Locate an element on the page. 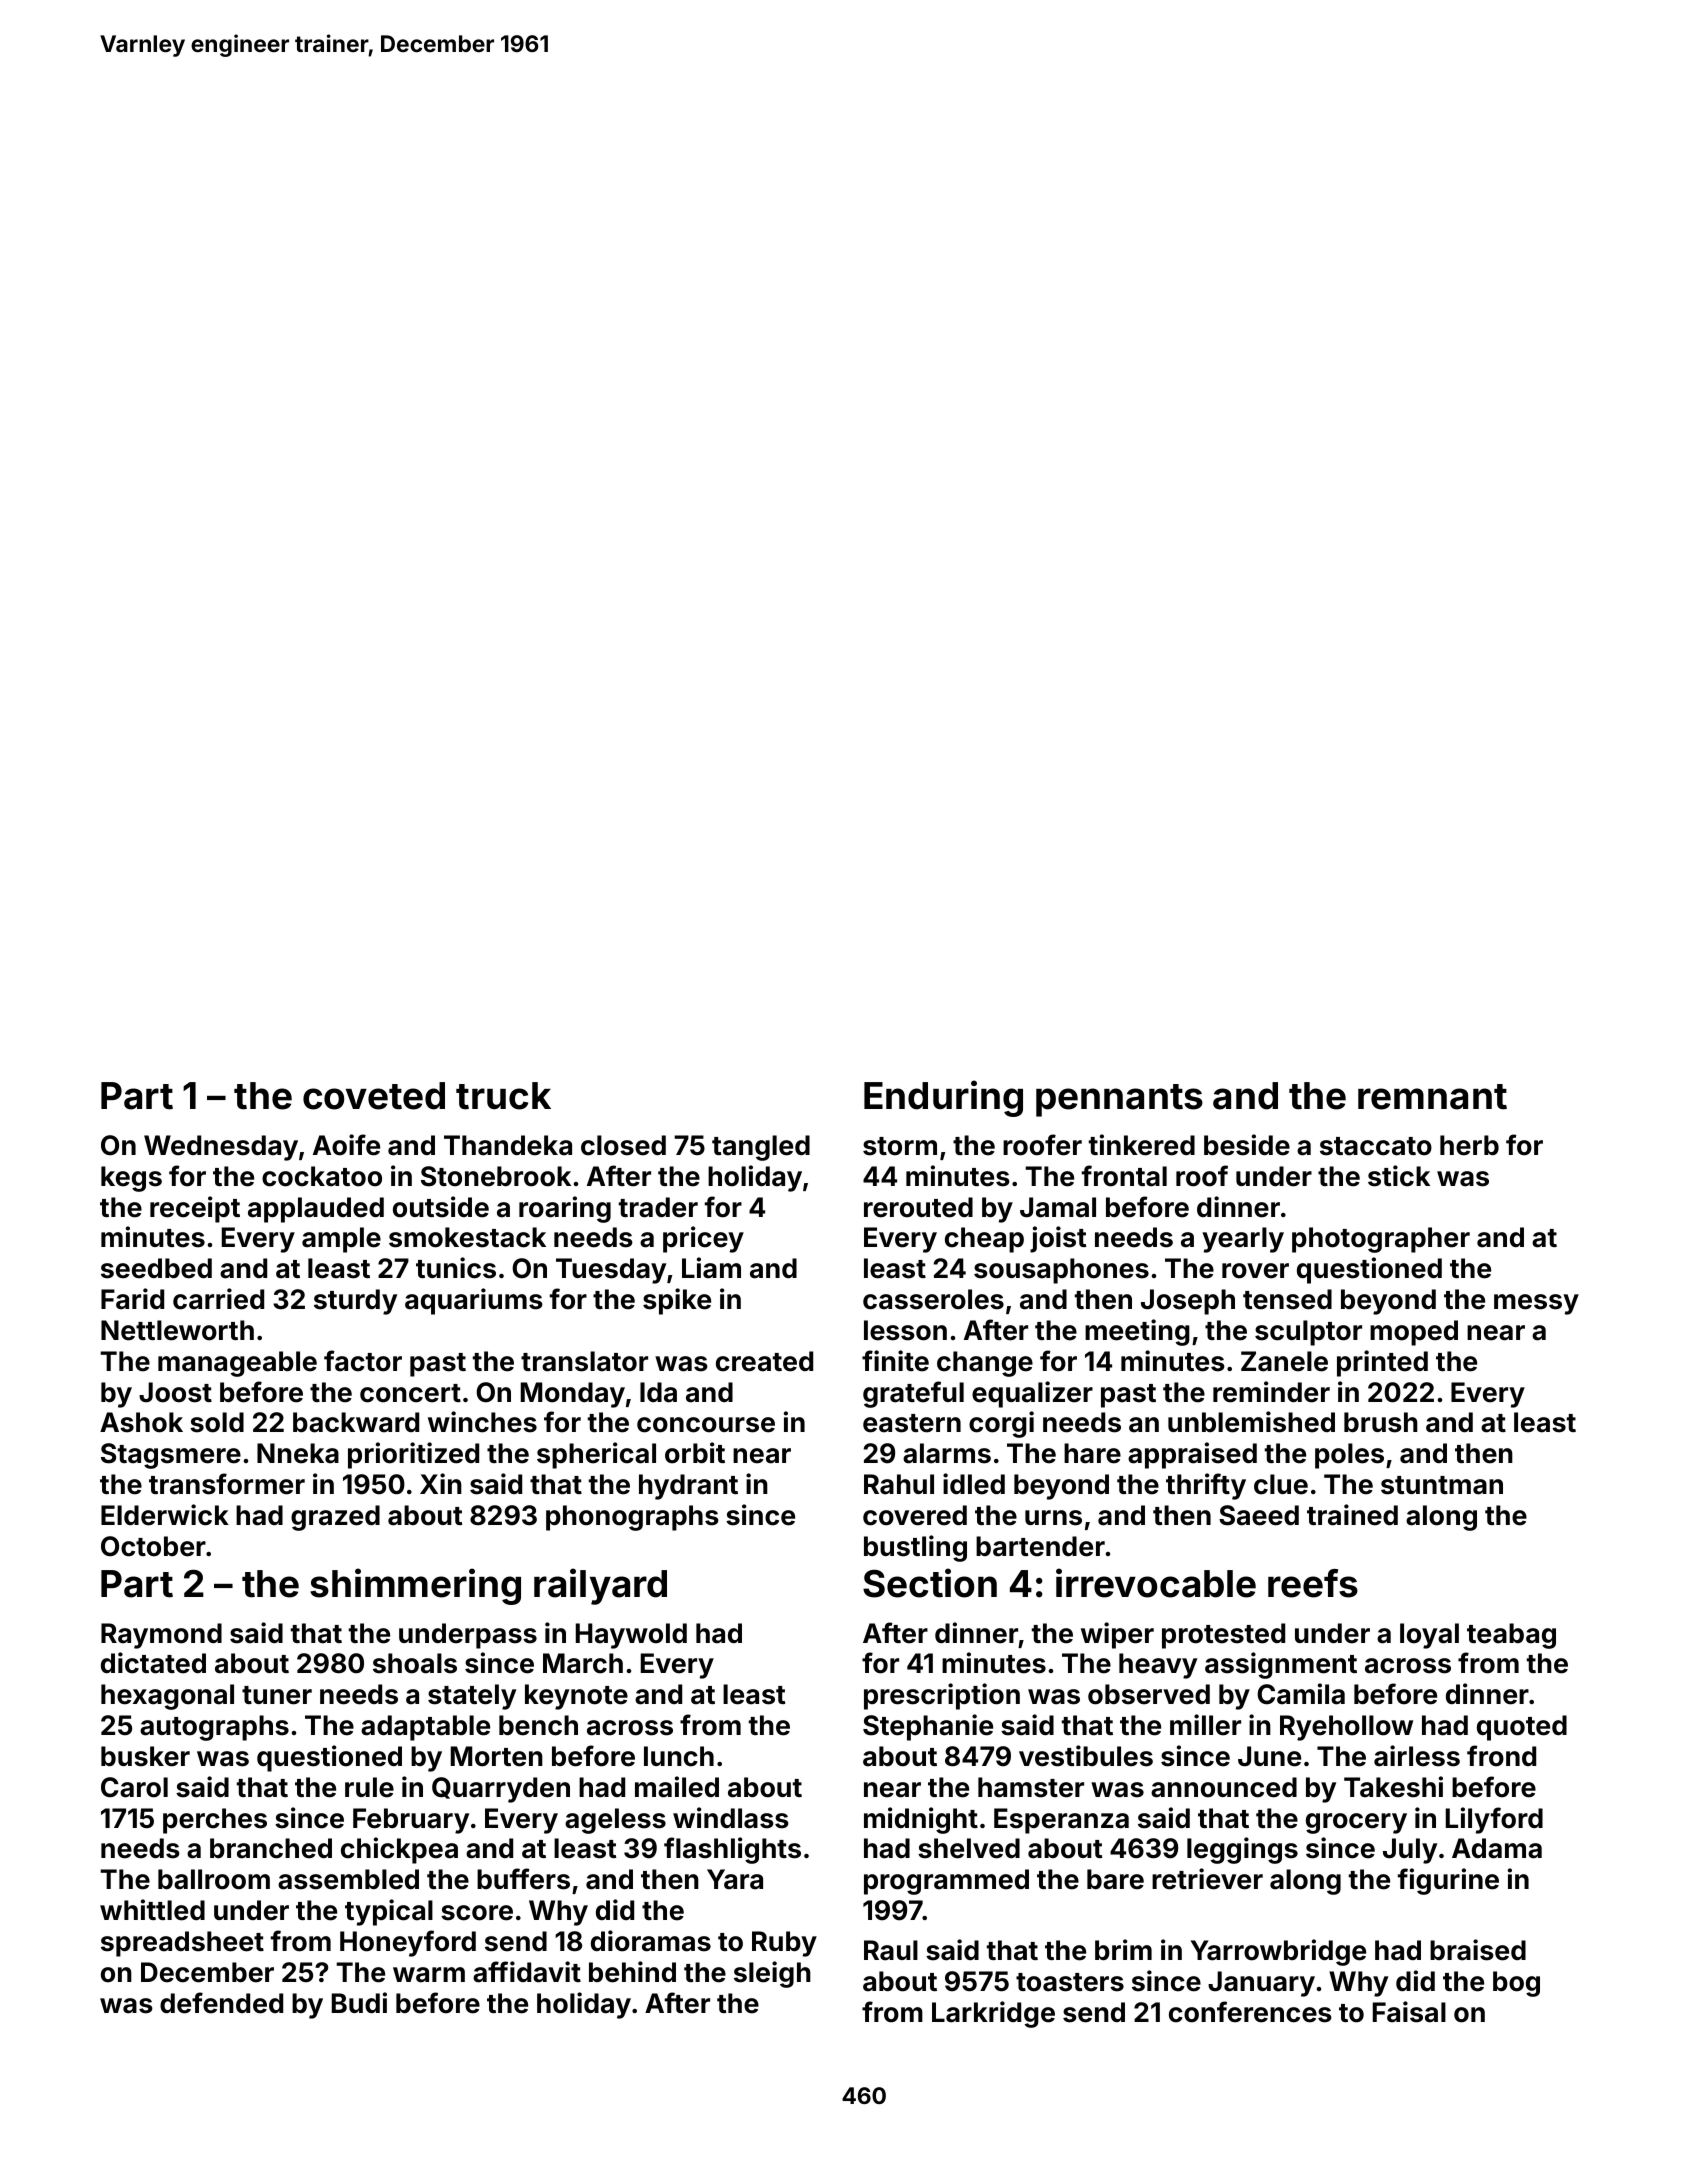 The image size is (1683, 2178). Xin is located at coordinates (441, 1483).
